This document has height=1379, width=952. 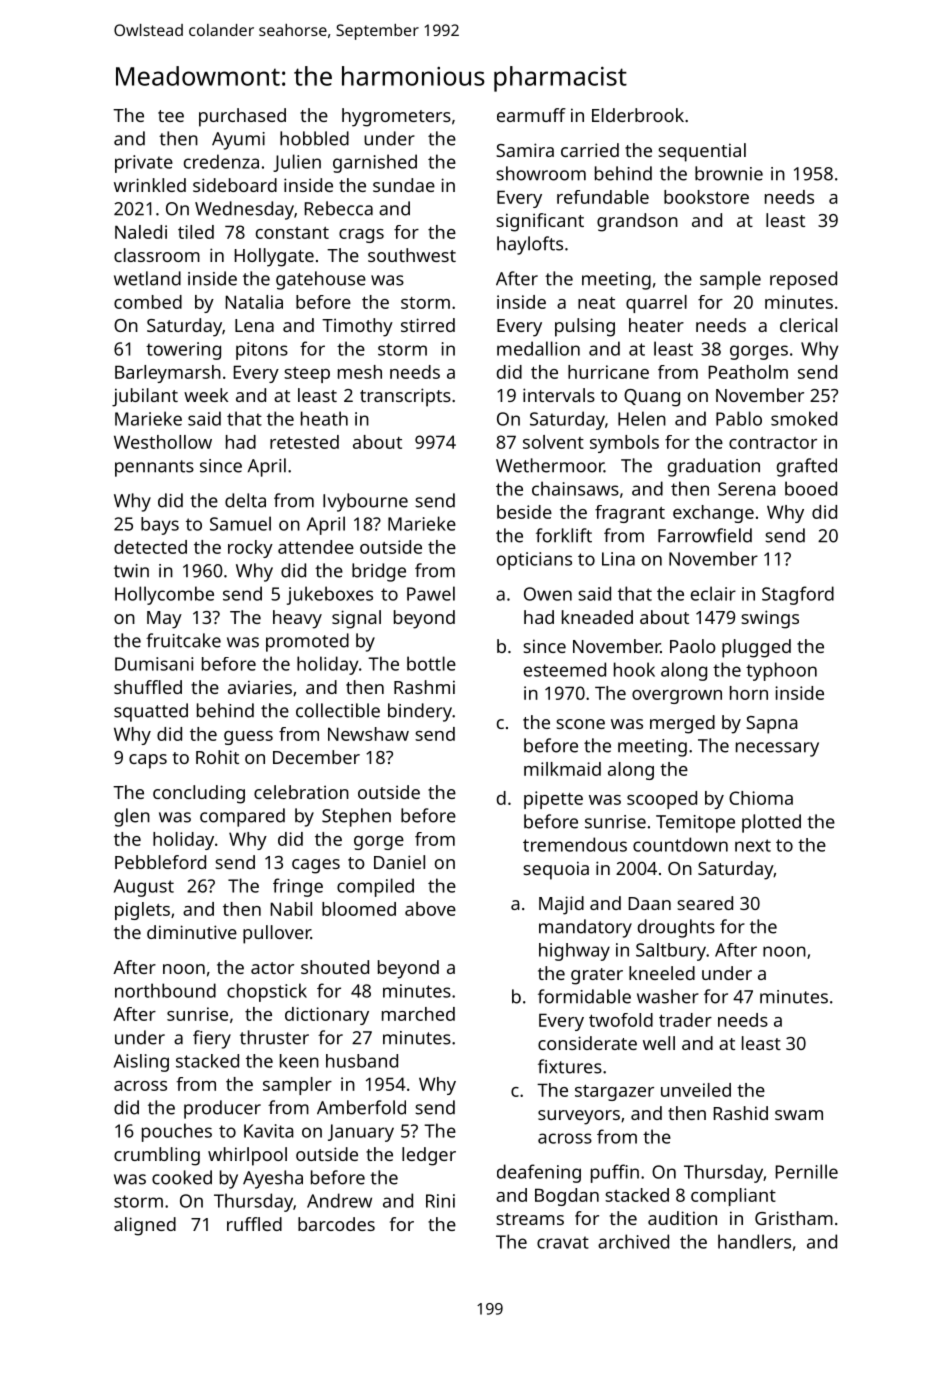 What do you see at coordinates (531, 115) in the document?
I see `earmuff` at bounding box center [531, 115].
